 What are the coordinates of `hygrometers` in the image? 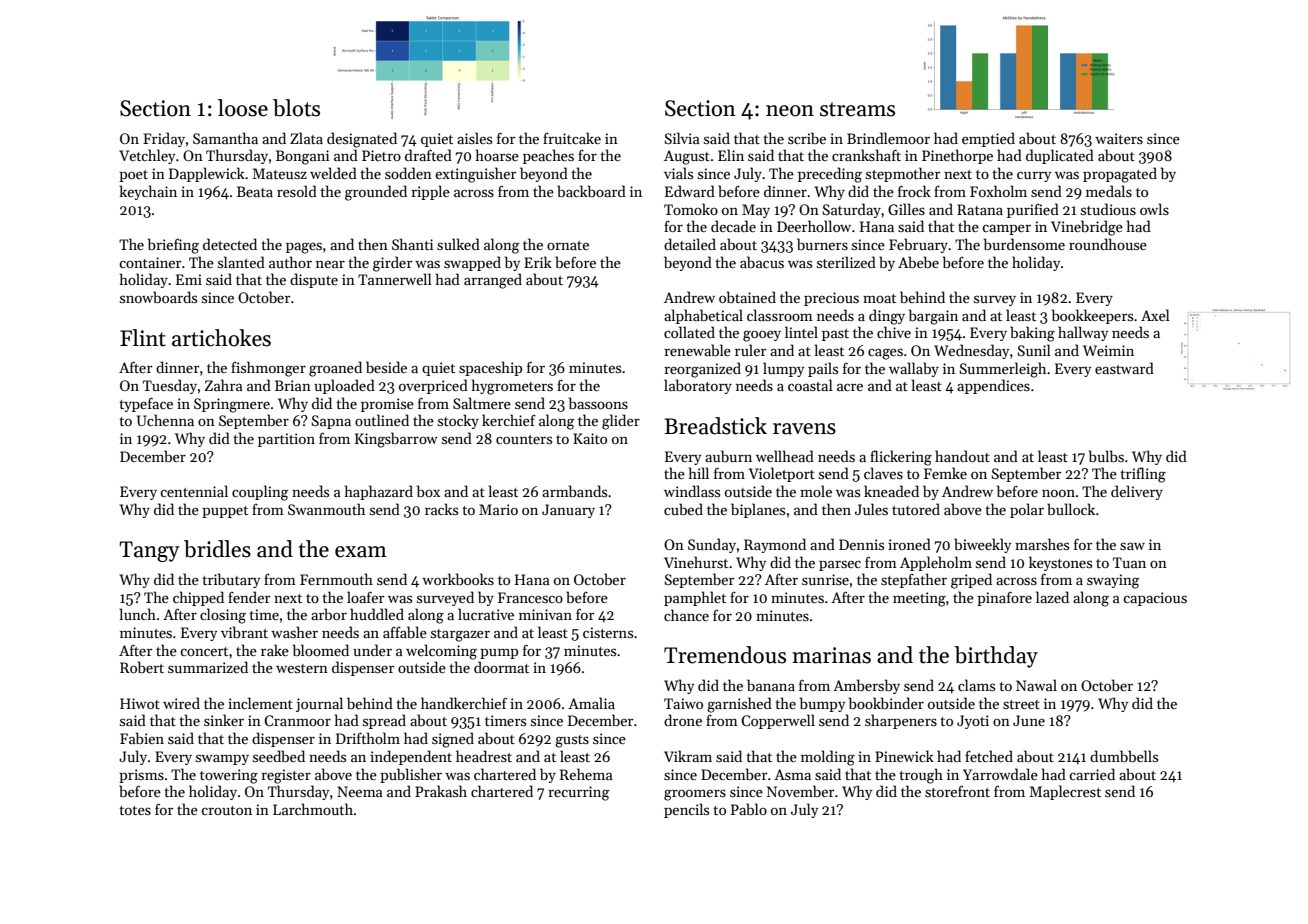 It's located at (512, 387).
